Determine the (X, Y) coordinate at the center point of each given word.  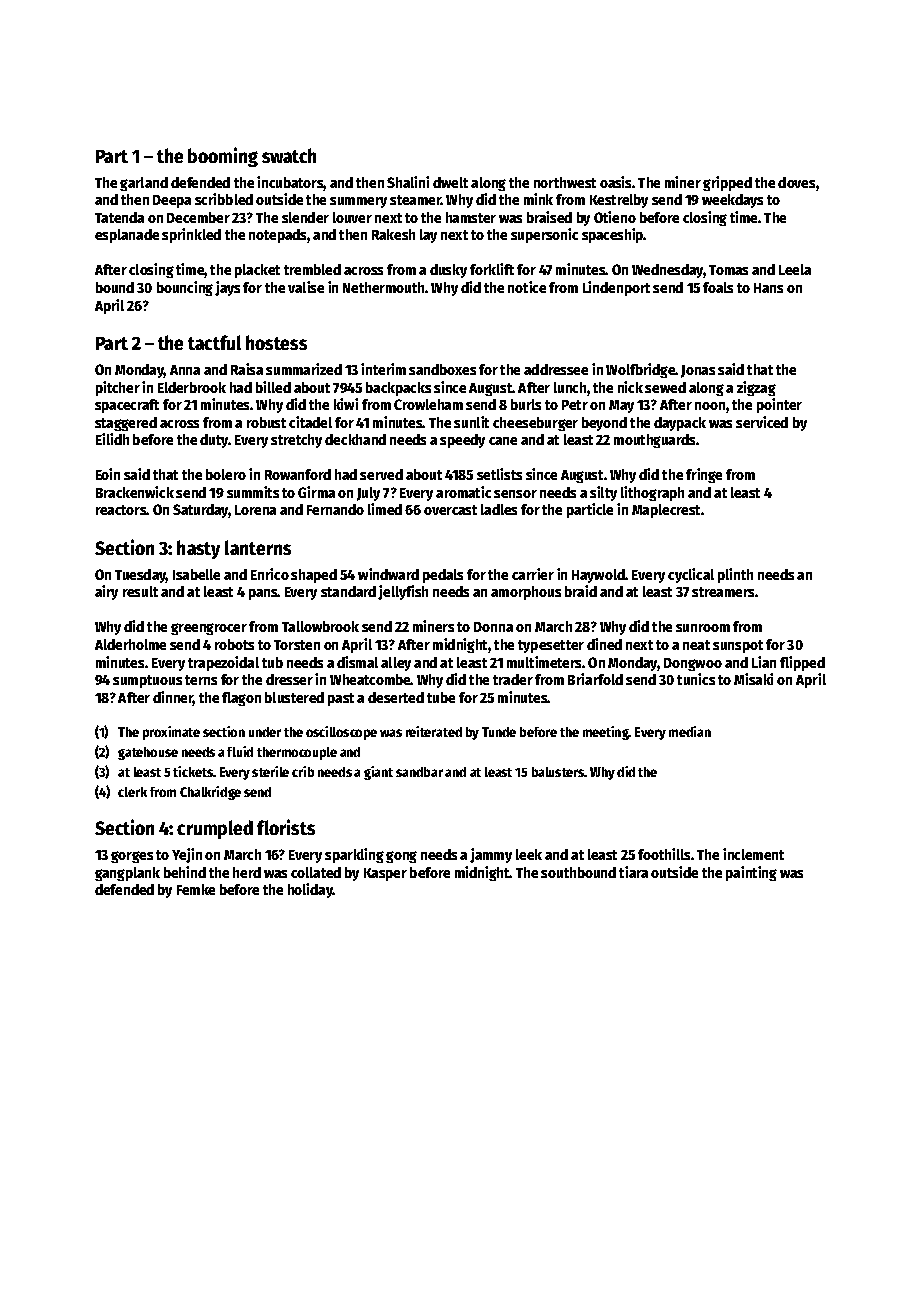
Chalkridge (210, 793)
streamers (723, 592)
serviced (762, 422)
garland (144, 184)
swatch (289, 155)
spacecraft (127, 406)
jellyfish (403, 592)
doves (796, 182)
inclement (753, 854)
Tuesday (140, 576)
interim (383, 369)
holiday (310, 890)
